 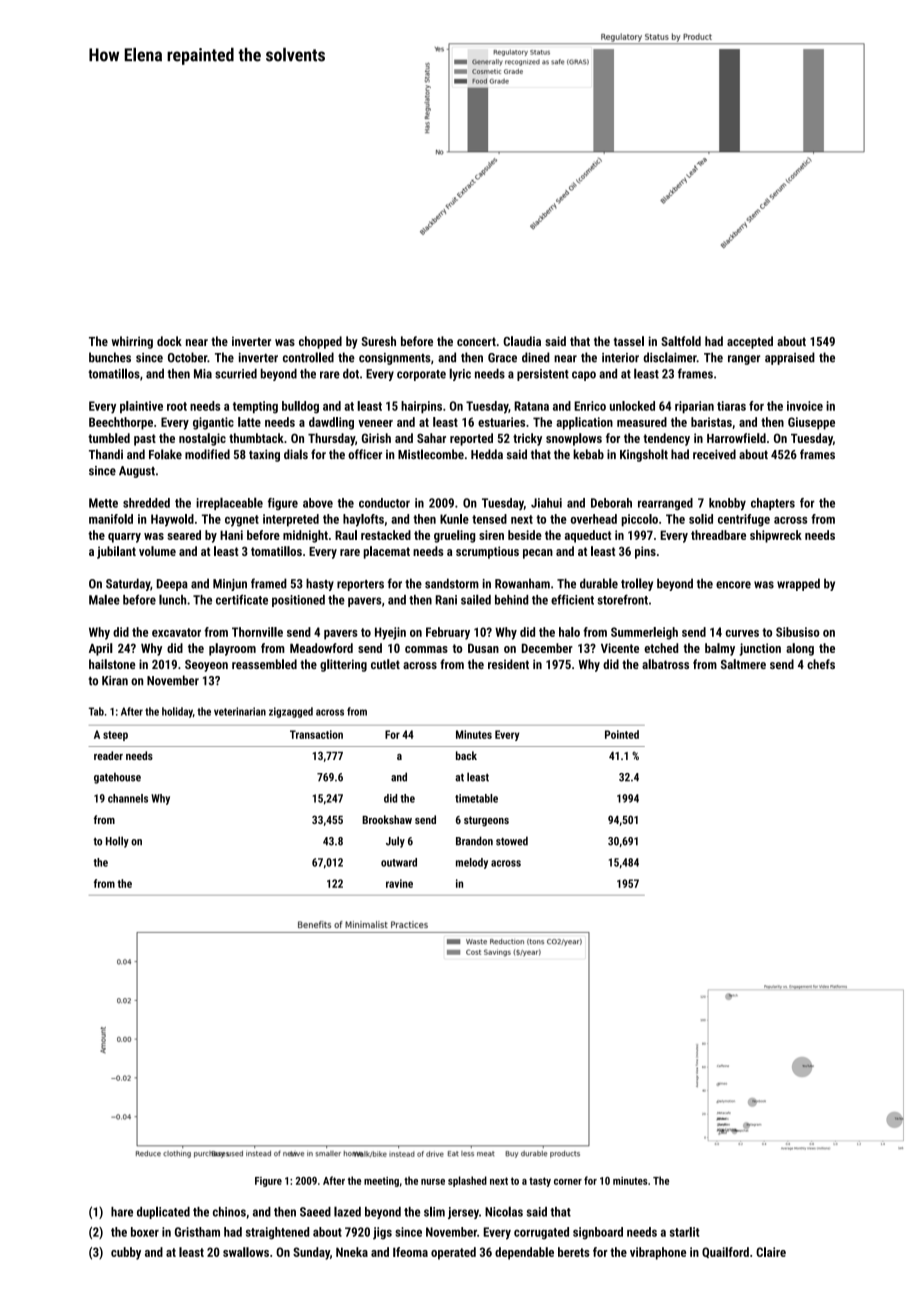 What do you see at coordinates (115, 736) in the screenshot?
I see `steep` at bounding box center [115, 736].
